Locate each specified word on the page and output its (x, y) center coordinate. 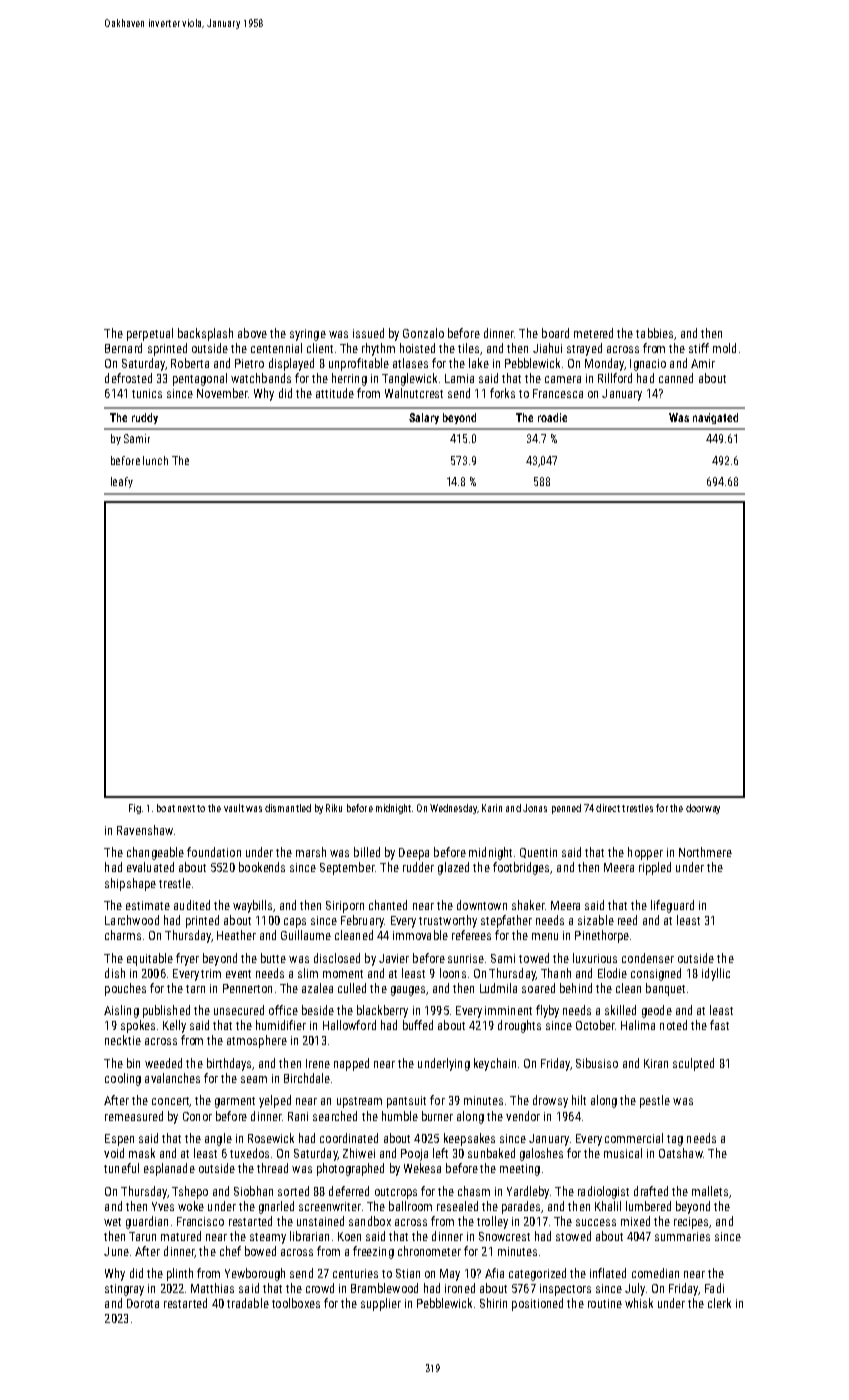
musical (623, 1153)
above (252, 333)
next (186, 808)
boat (166, 808)
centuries (355, 1273)
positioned (537, 1304)
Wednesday (453, 809)
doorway (703, 809)
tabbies (654, 333)
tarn (195, 989)
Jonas (535, 808)
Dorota (143, 1303)
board (555, 333)
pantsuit (406, 1102)
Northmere (705, 852)
